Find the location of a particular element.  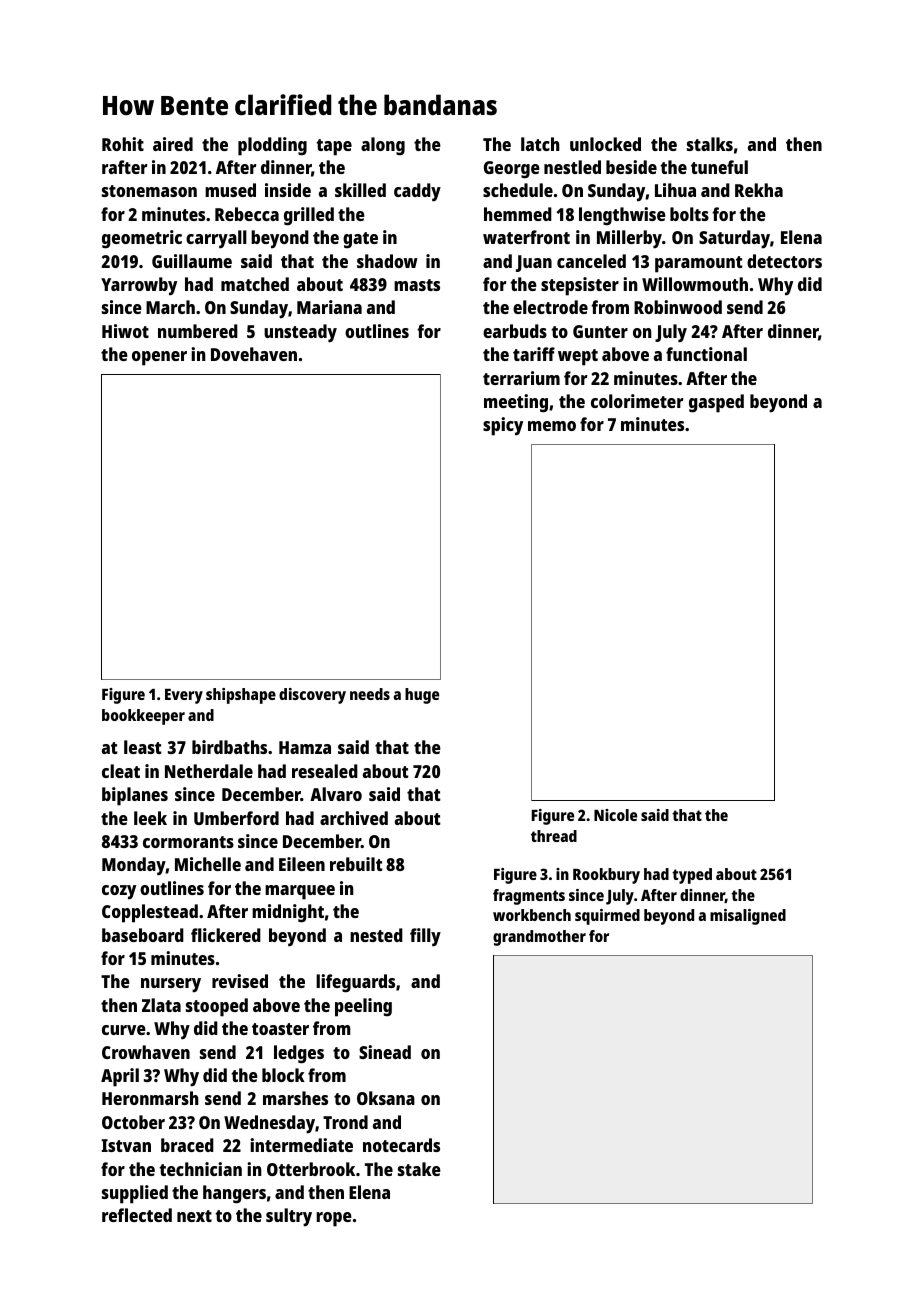

reflected is located at coordinates (137, 1215).
